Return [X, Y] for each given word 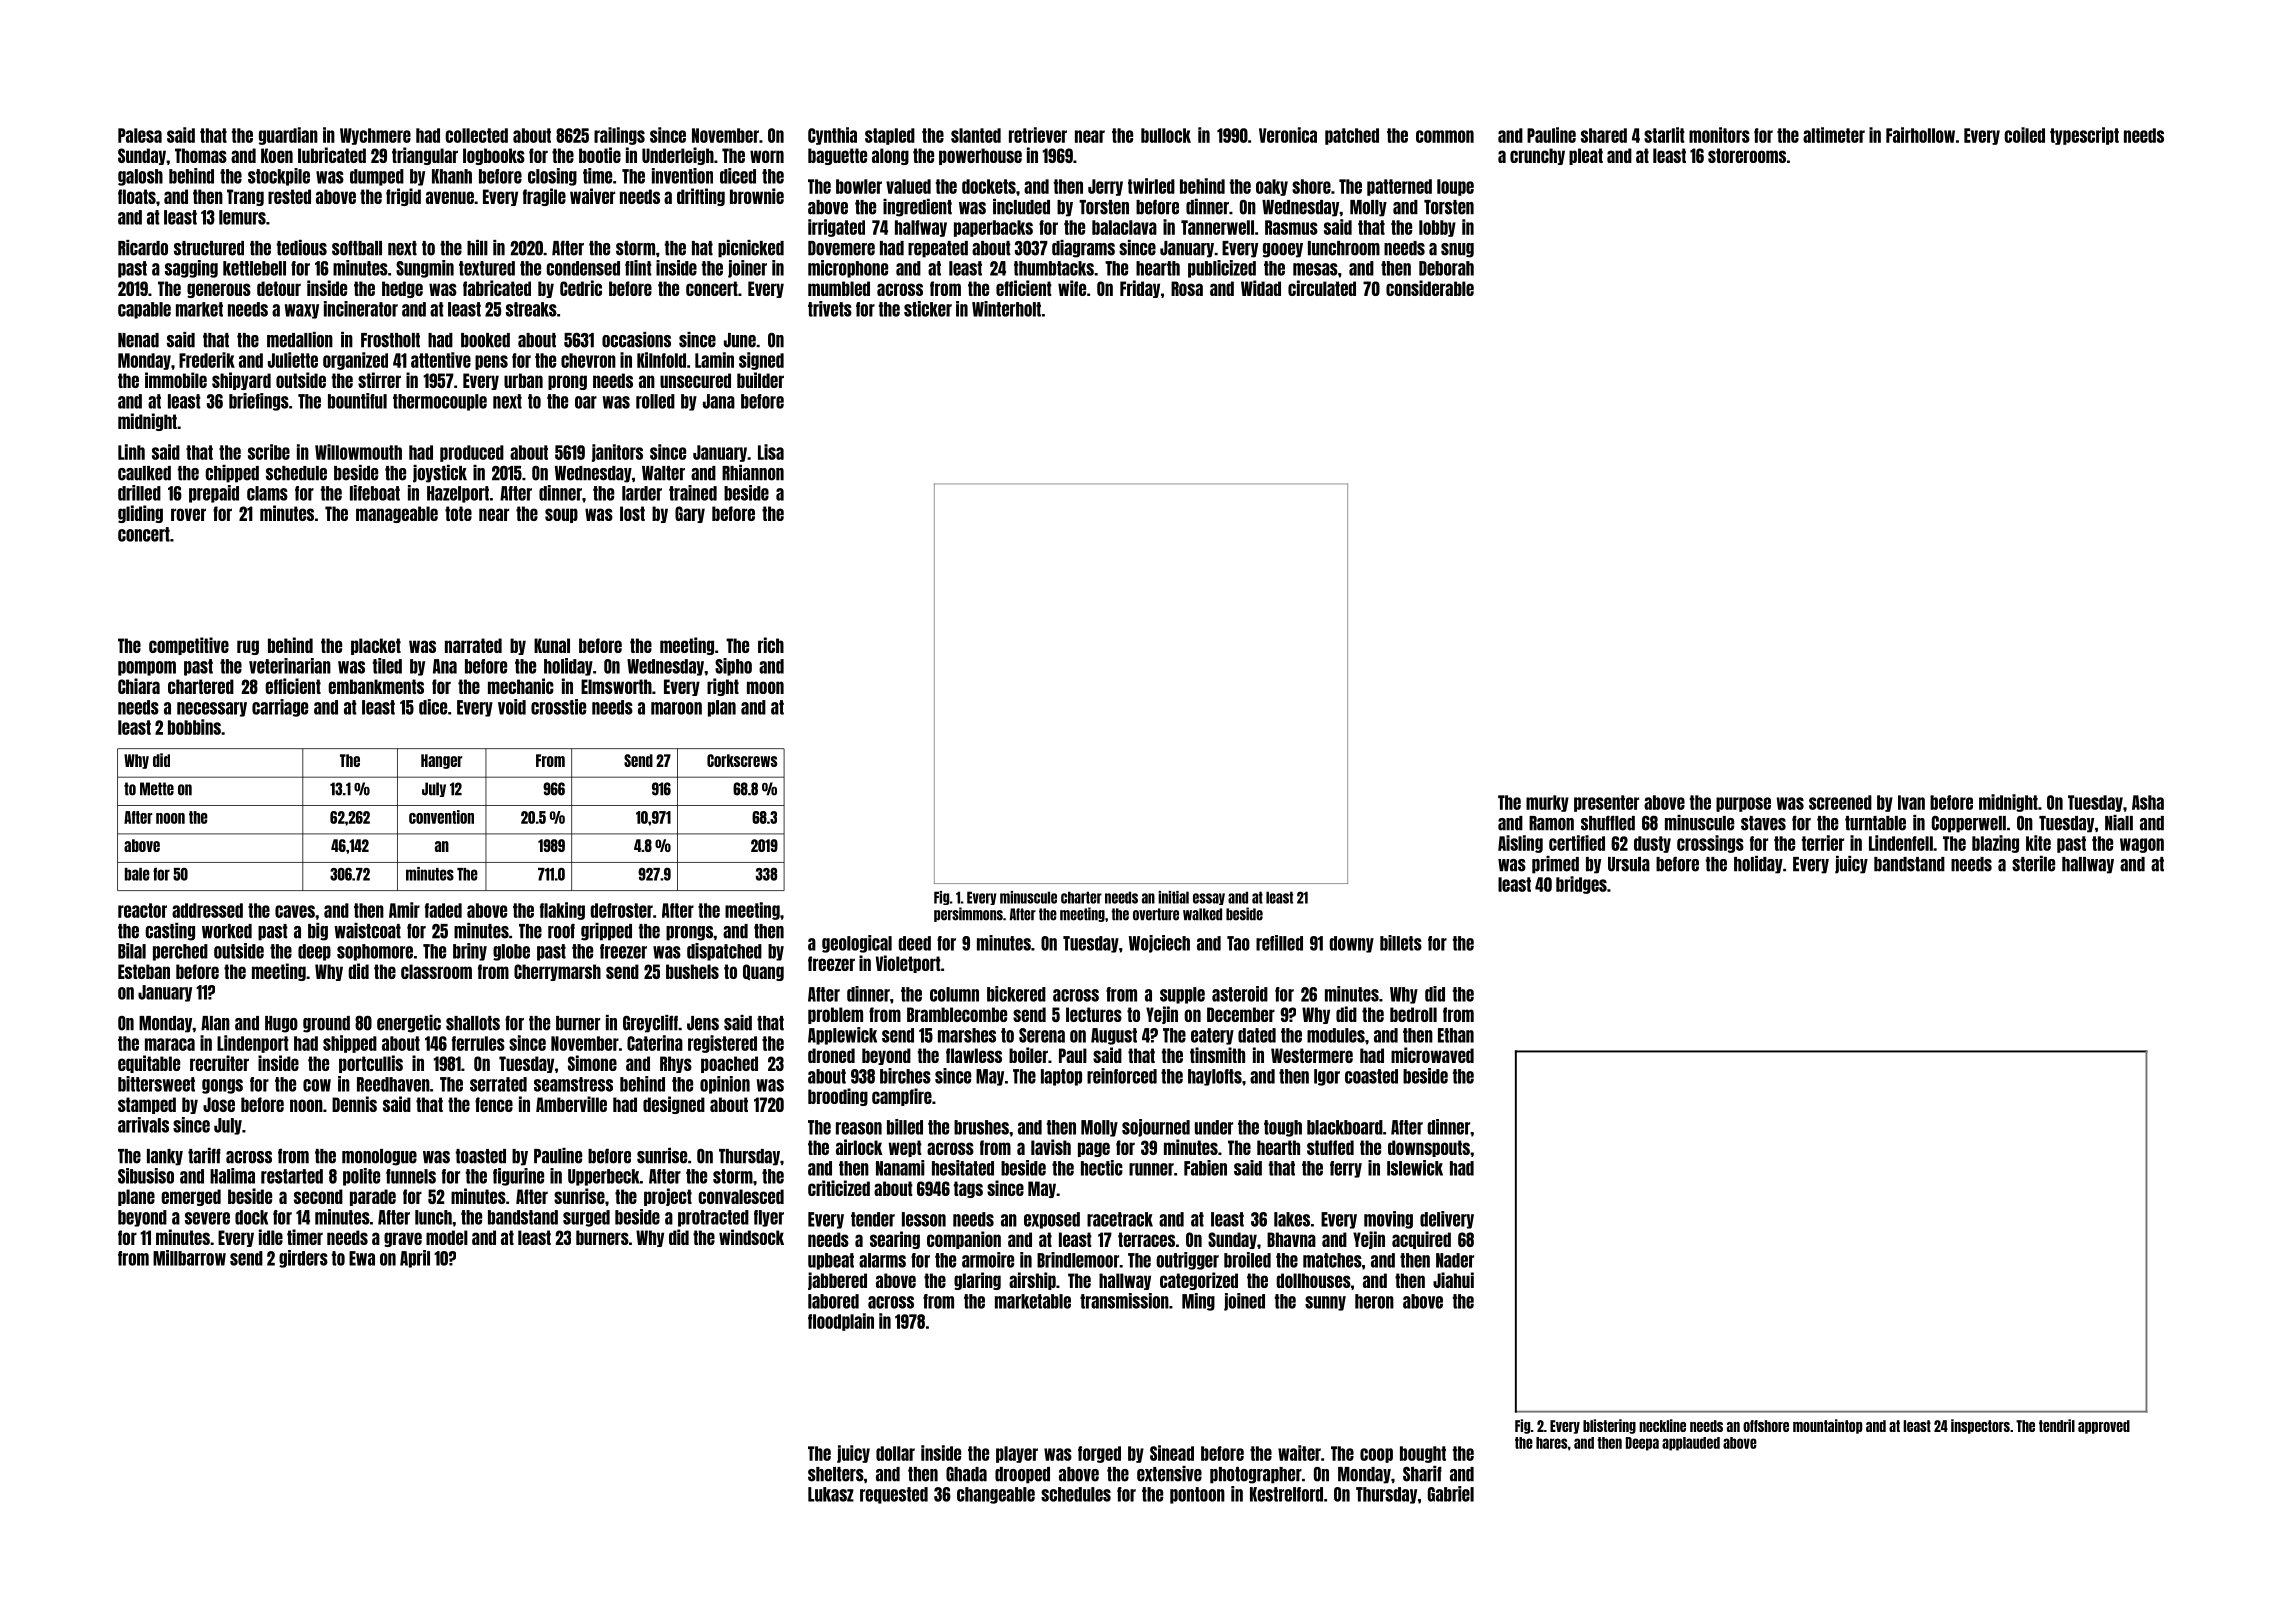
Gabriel [1451, 1494]
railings [619, 136]
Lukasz [831, 1494]
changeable [996, 1495]
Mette [157, 789]
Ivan [1911, 802]
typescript [2084, 136]
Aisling [1520, 844]
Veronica [1288, 135]
